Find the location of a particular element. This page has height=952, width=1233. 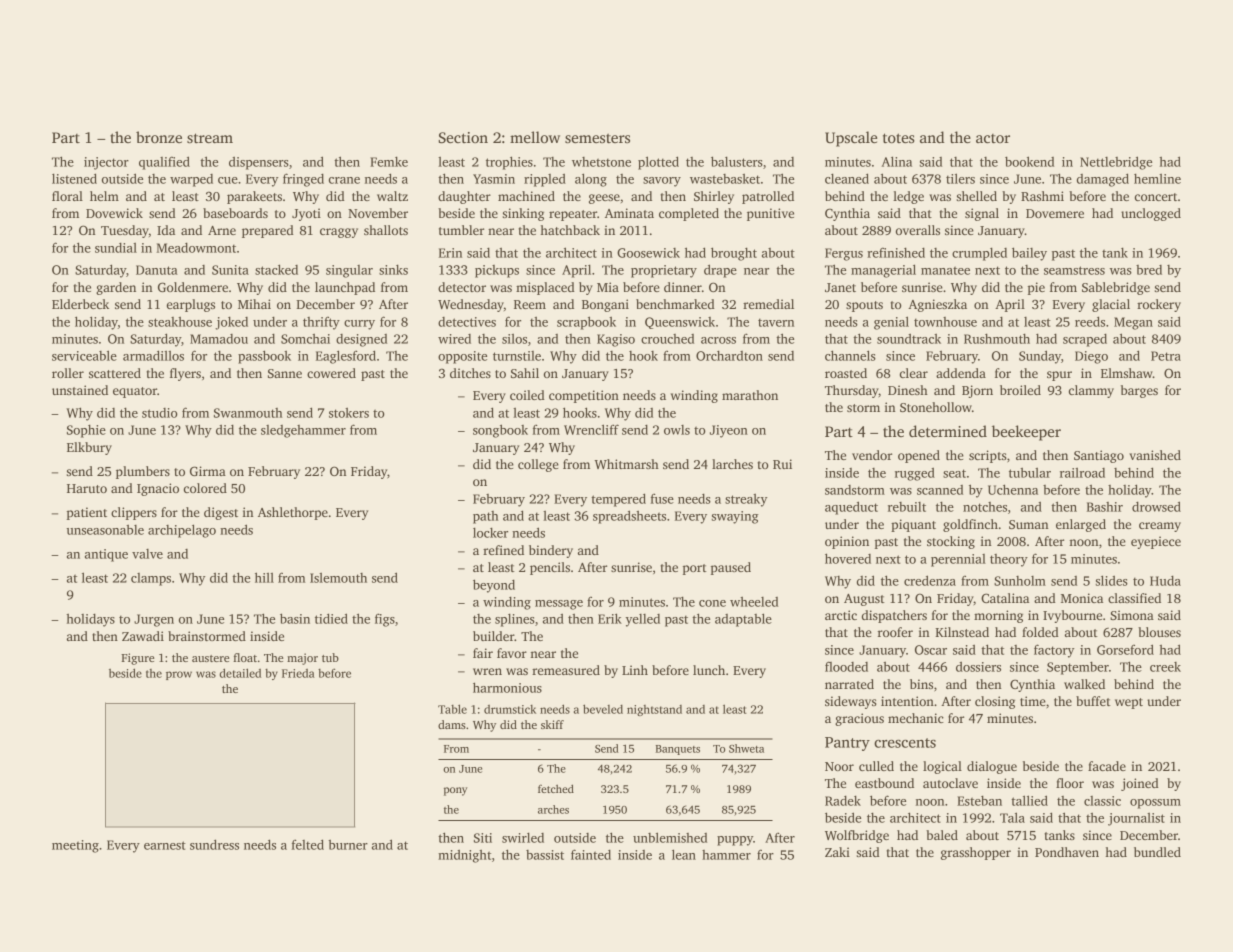

completed is located at coordinates (689, 214).
